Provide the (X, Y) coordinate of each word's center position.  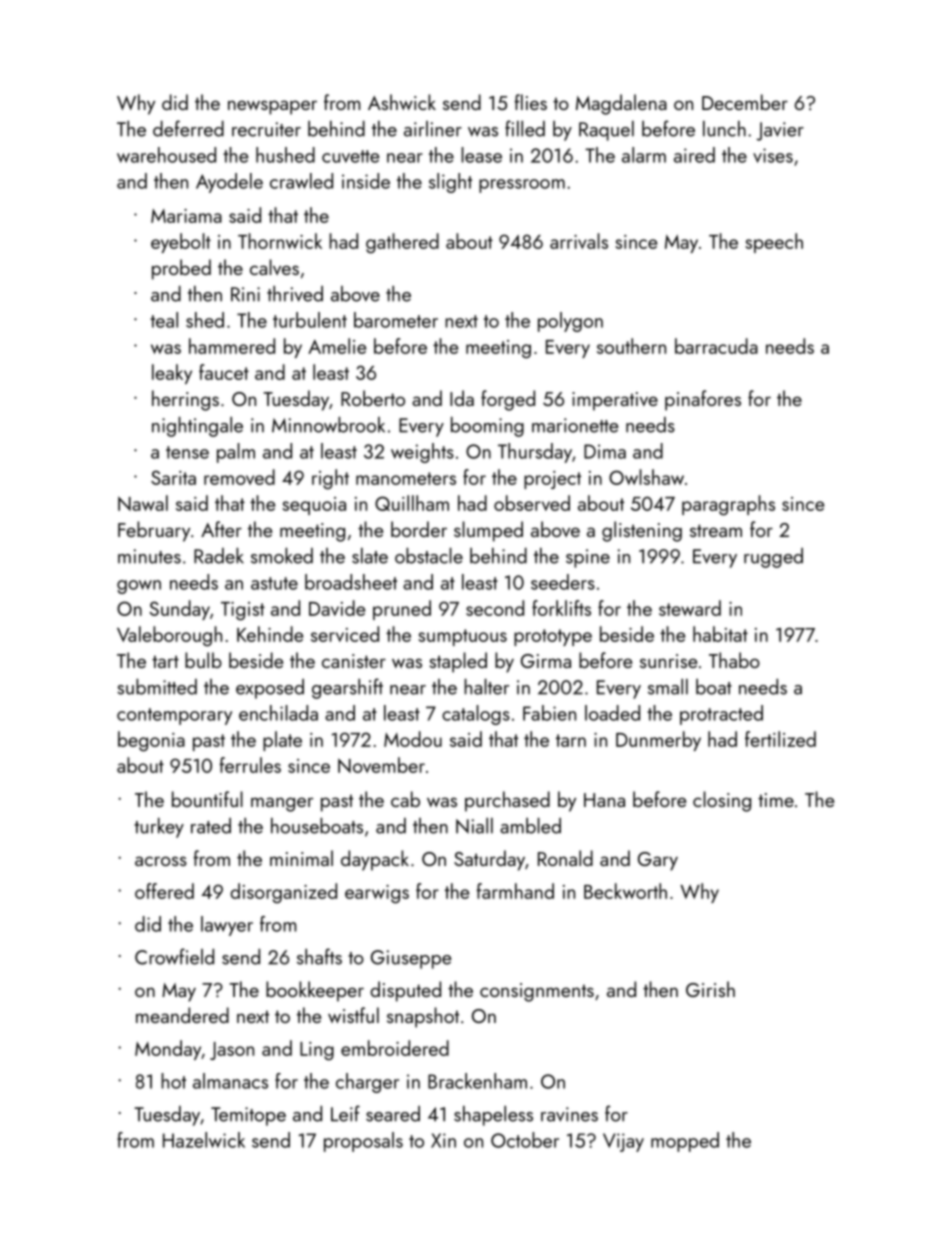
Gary (658, 861)
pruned (402, 610)
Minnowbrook (328, 425)
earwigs (377, 894)
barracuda (716, 346)
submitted (157, 687)
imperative (615, 401)
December (745, 102)
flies (531, 102)
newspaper (272, 107)
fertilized (780, 739)
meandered (182, 1015)
